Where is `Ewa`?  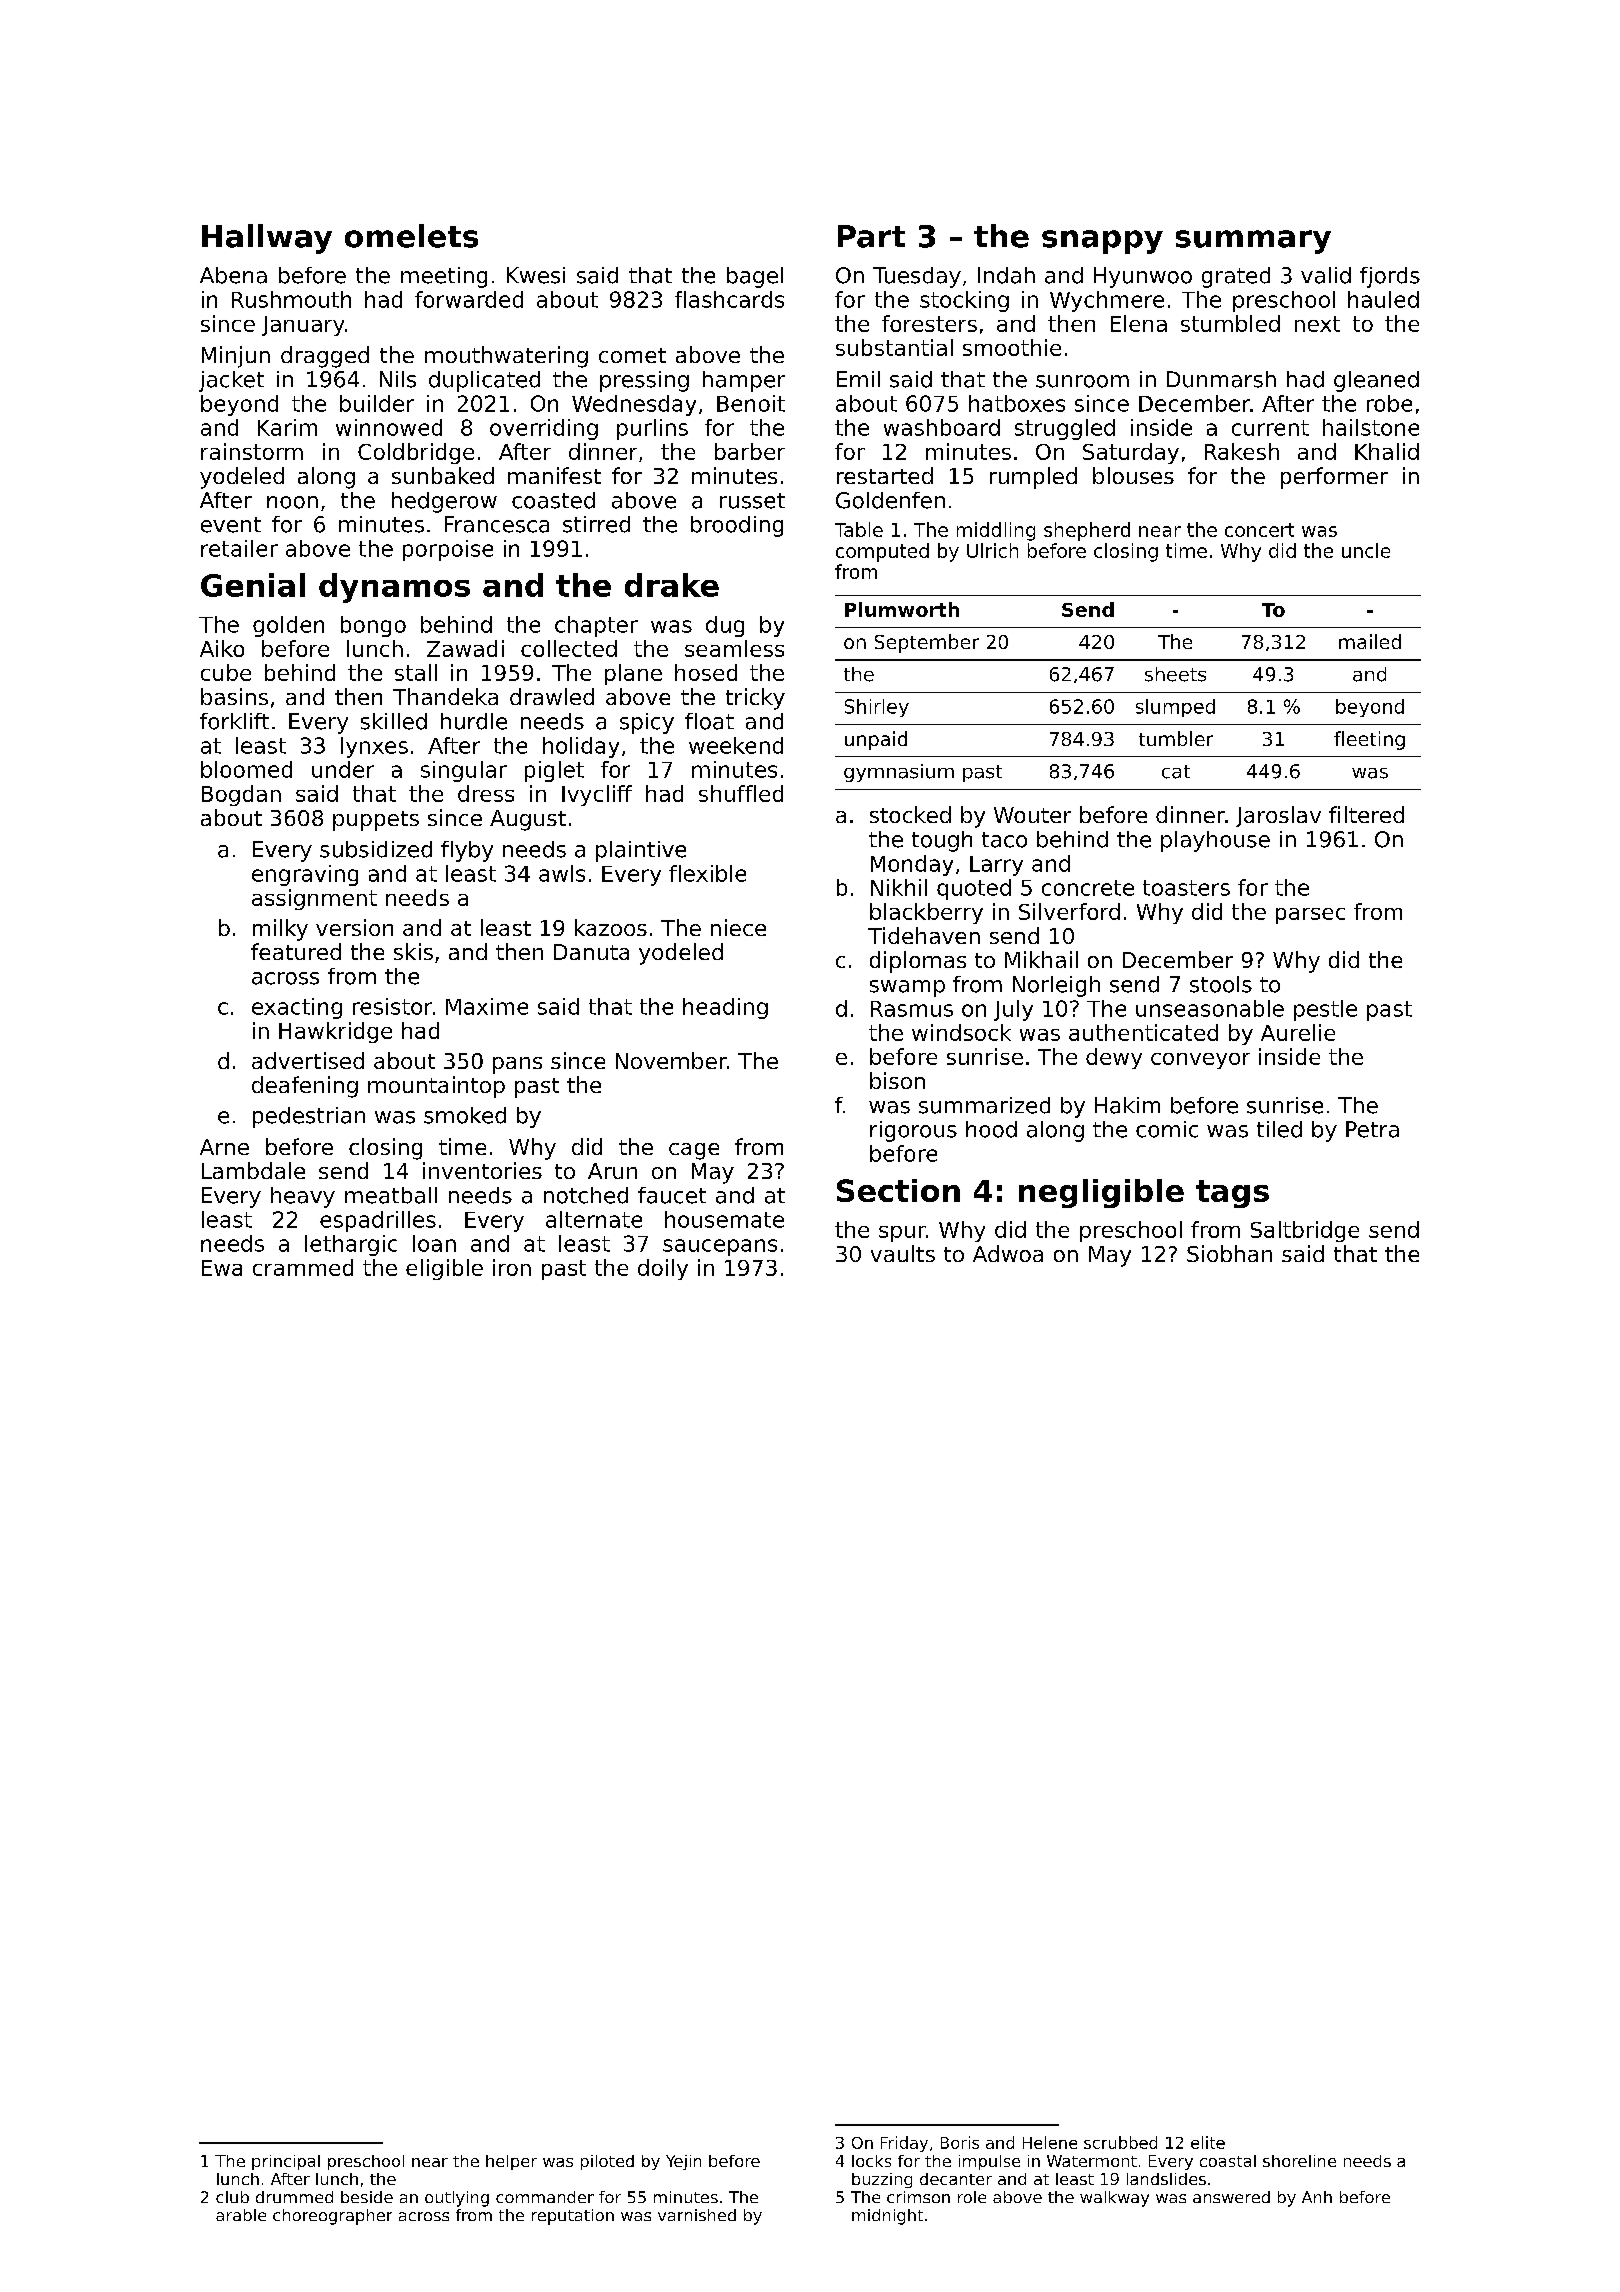
Ewa is located at coordinates (222, 1268).
